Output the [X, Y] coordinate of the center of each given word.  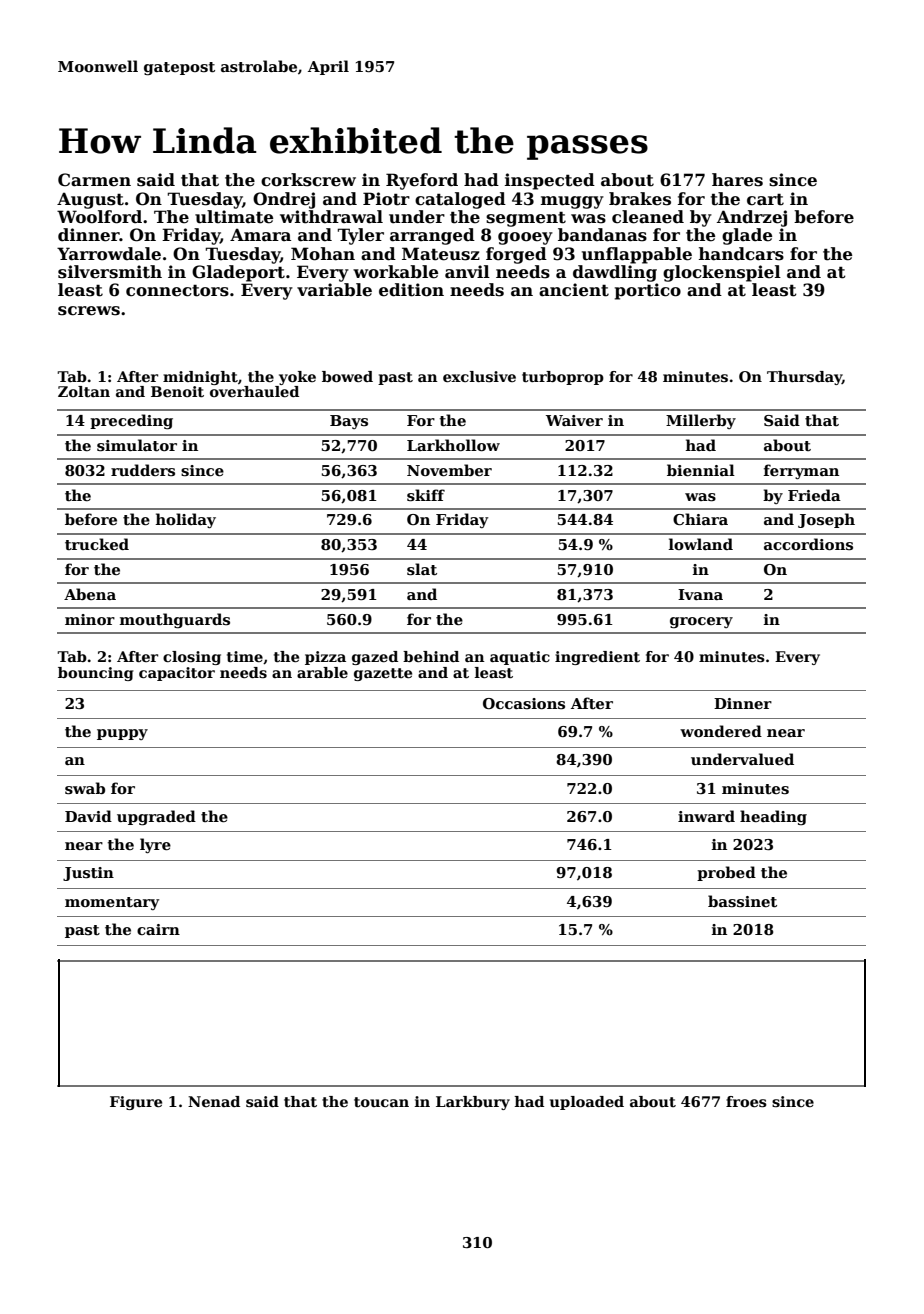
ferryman [801, 471]
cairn [158, 929]
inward [706, 816]
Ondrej [284, 200]
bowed [347, 376]
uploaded [587, 1103]
